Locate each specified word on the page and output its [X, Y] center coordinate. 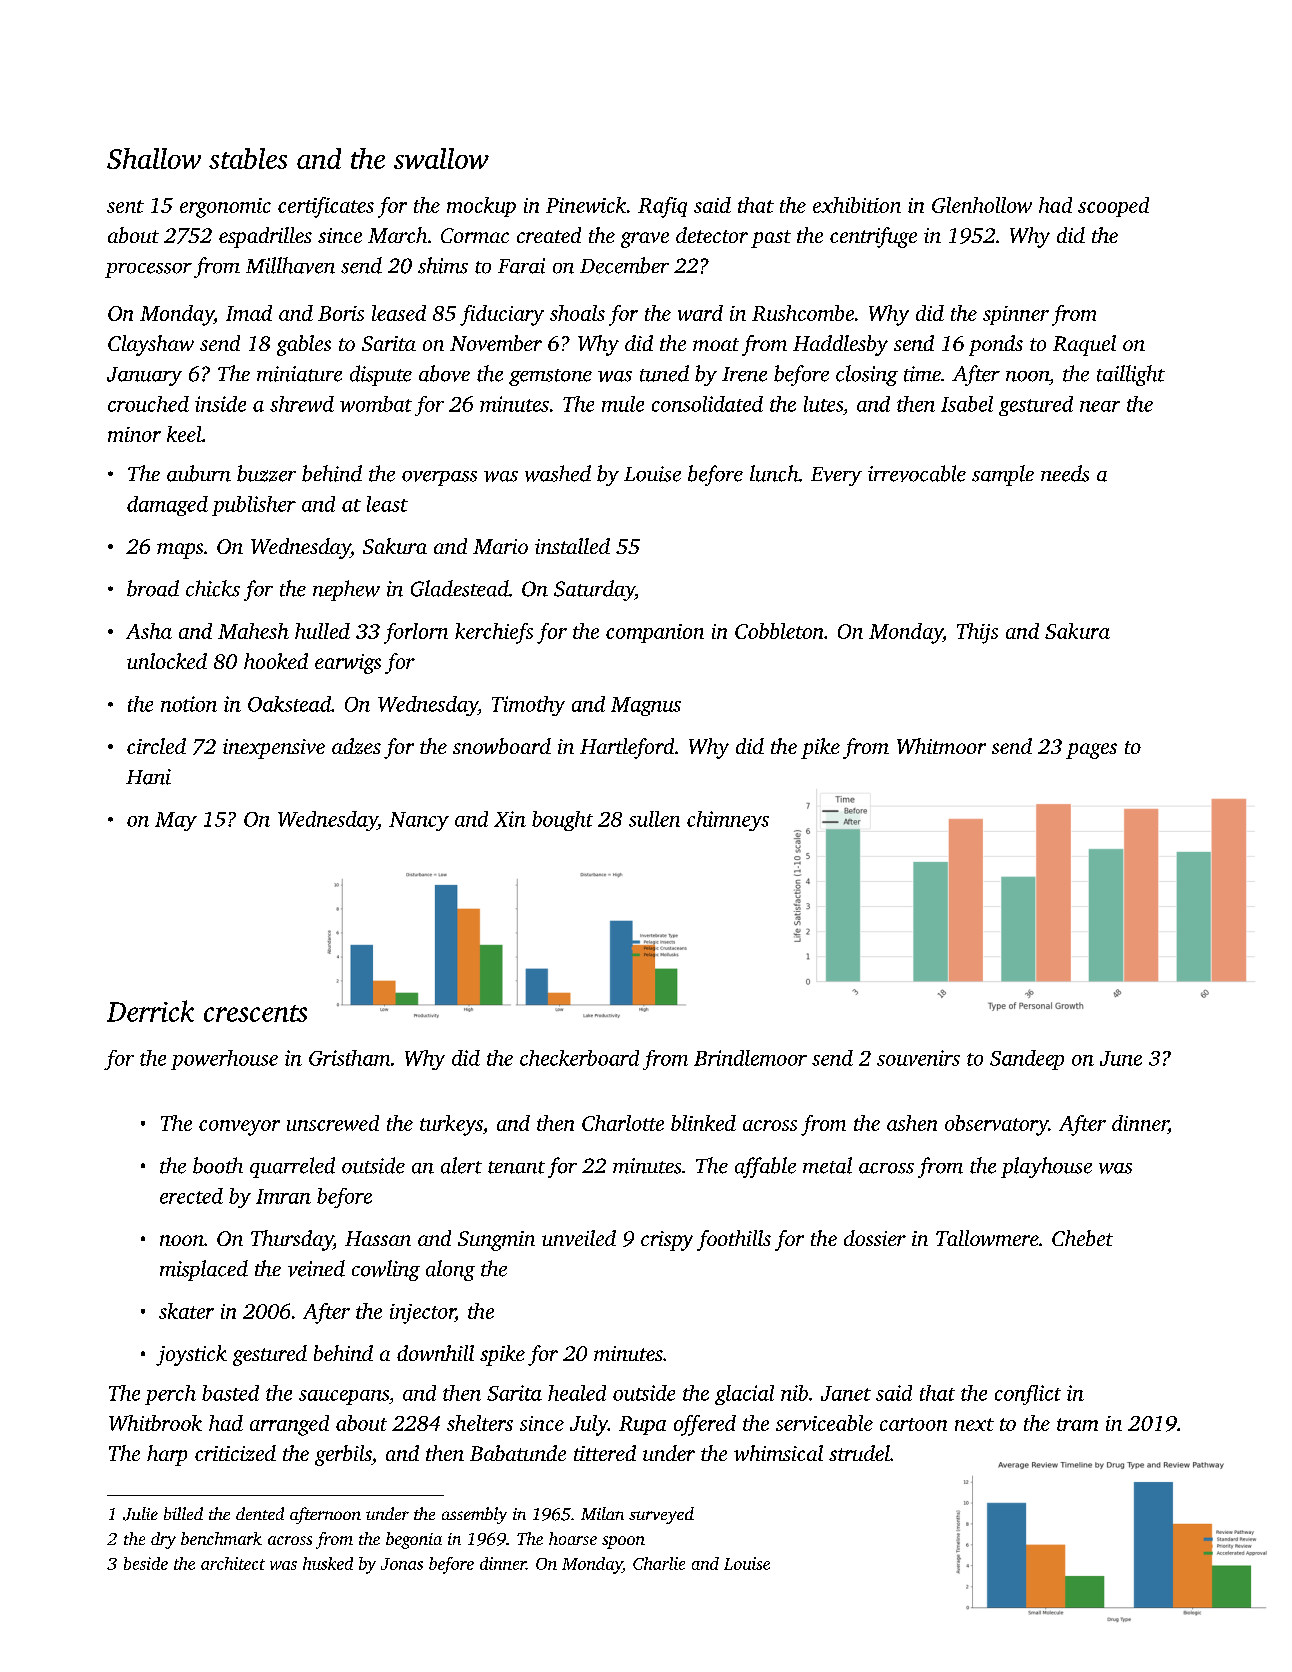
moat [716, 344]
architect [233, 1563]
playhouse [1046, 1167]
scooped [1113, 207]
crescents [255, 1013]
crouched [148, 404]
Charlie [659, 1563]
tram [1077, 1424]
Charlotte [623, 1123]
